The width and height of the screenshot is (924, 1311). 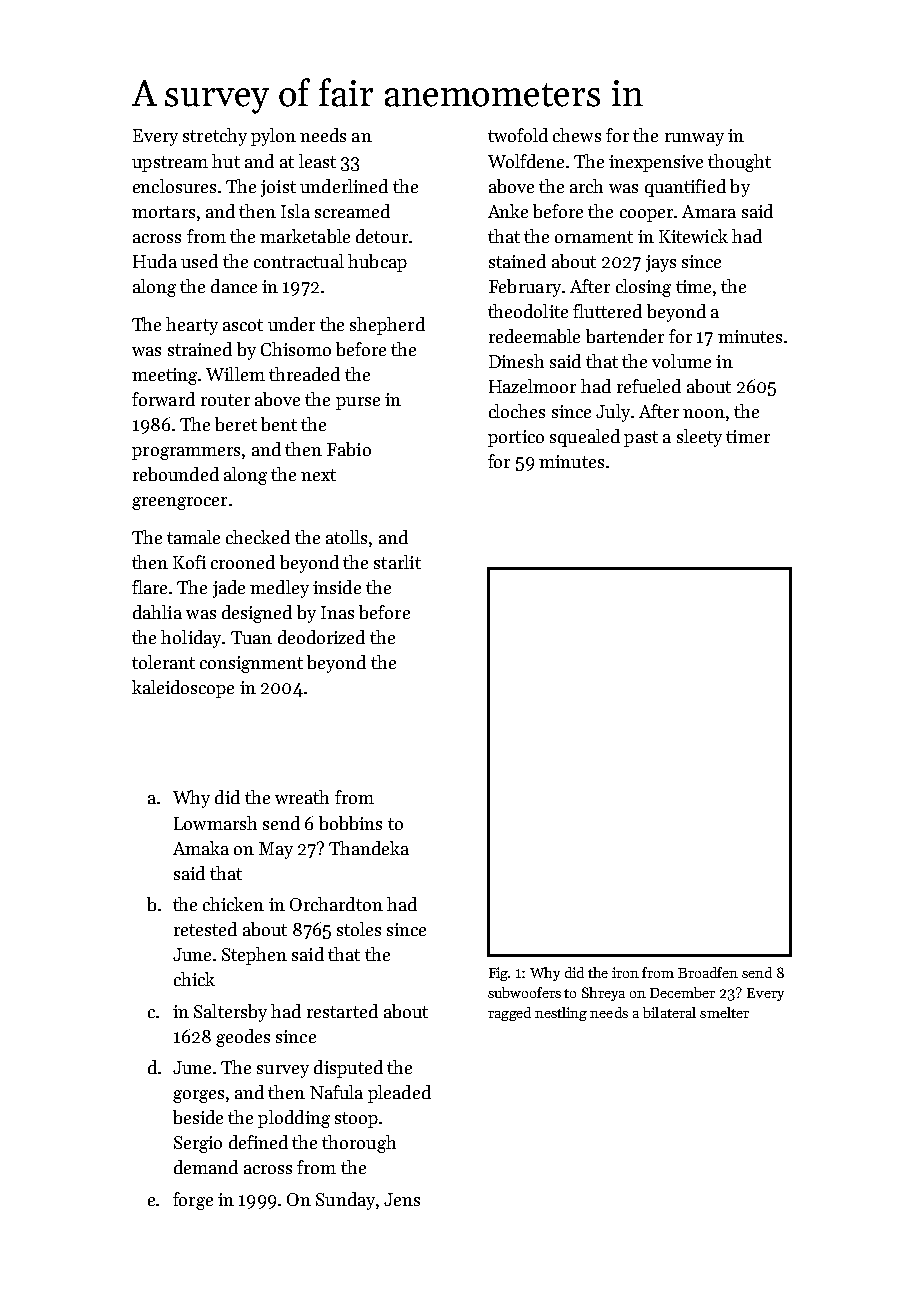 What do you see at coordinates (176, 474) in the screenshot?
I see `rebounded` at bounding box center [176, 474].
